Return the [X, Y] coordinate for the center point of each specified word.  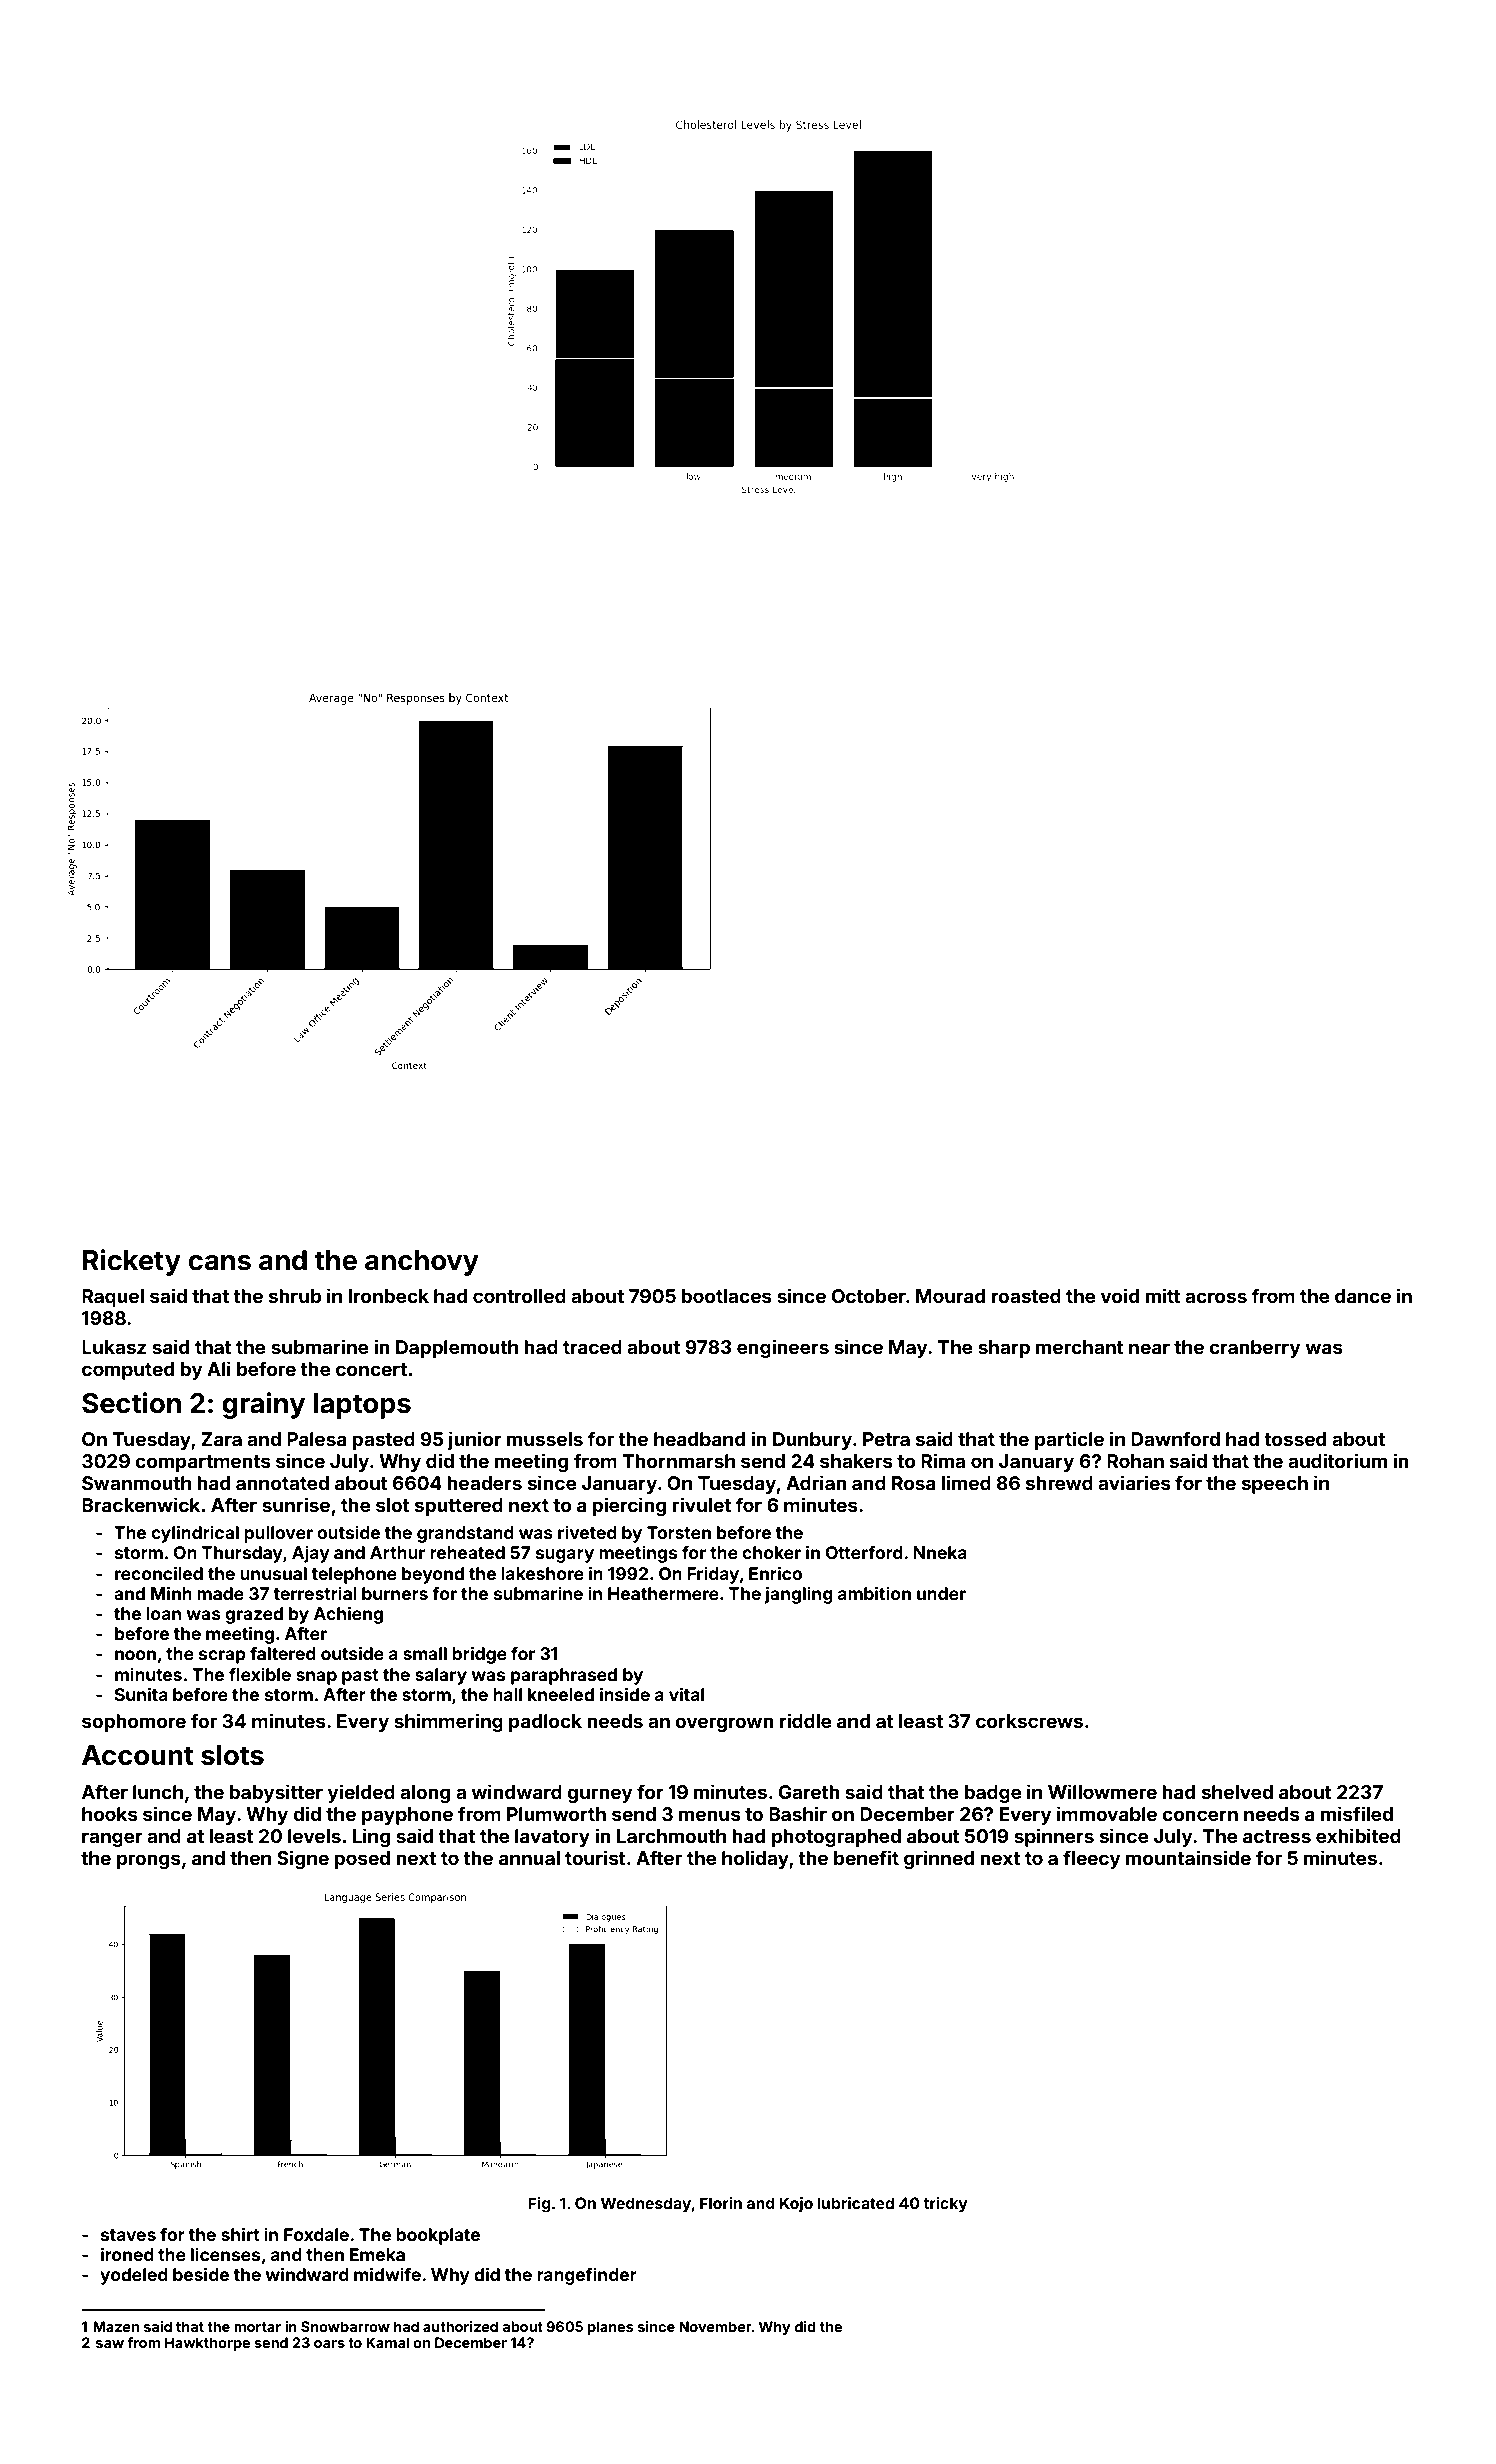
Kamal [387, 2342]
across [1216, 1297]
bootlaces [727, 1296]
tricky [945, 2205]
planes [611, 2328]
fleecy [1091, 1859]
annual [529, 1858]
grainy [263, 1405]
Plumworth [556, 1814]
